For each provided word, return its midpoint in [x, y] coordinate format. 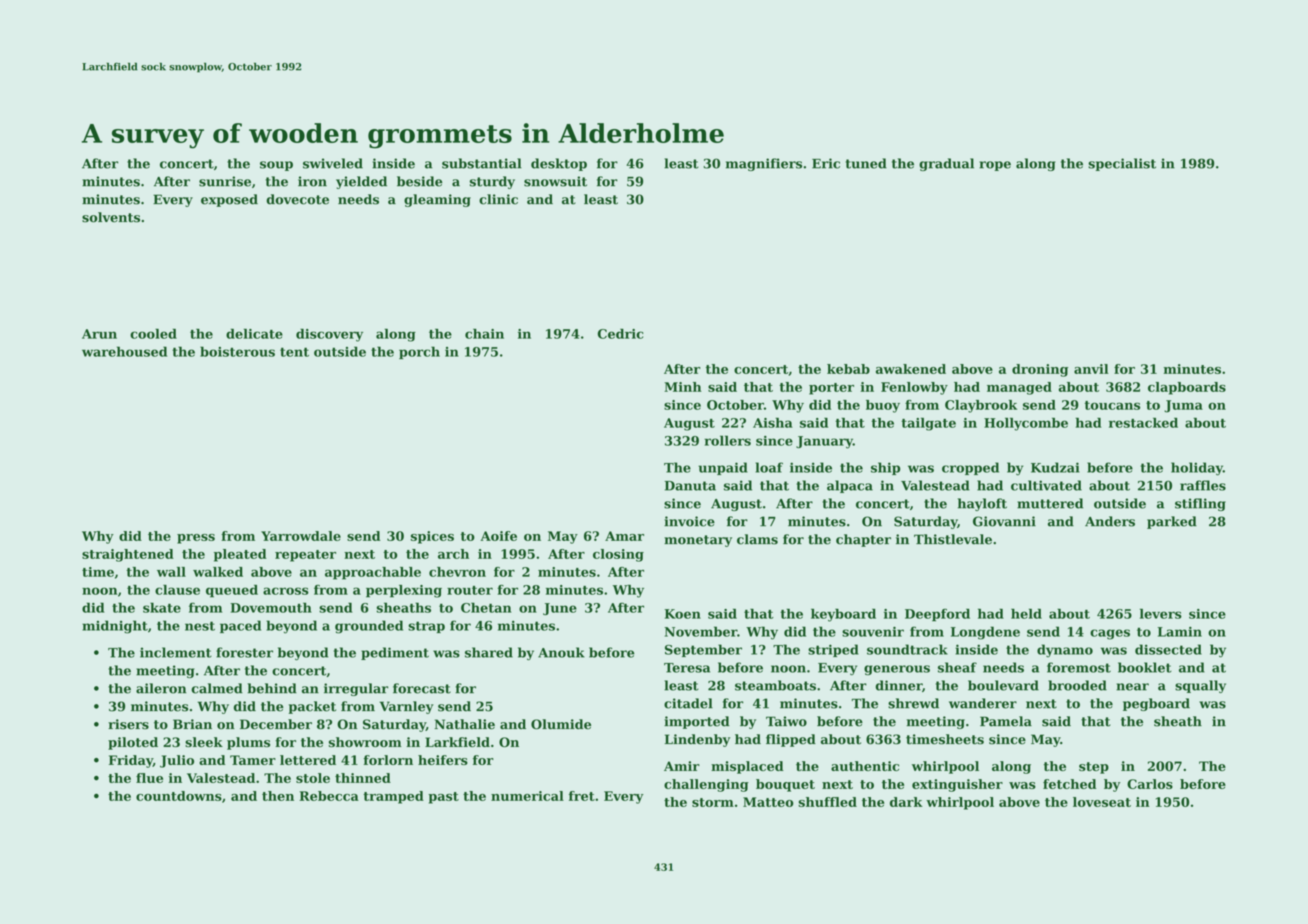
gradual [946, 164]
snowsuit [555, 181]
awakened [911, 369]
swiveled [333, 163]
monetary [698, 541]
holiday [1197, 469]
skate [162, 607]
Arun [99, 334]
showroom [365, 742]
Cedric [621, 334]
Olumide [561, 724]
